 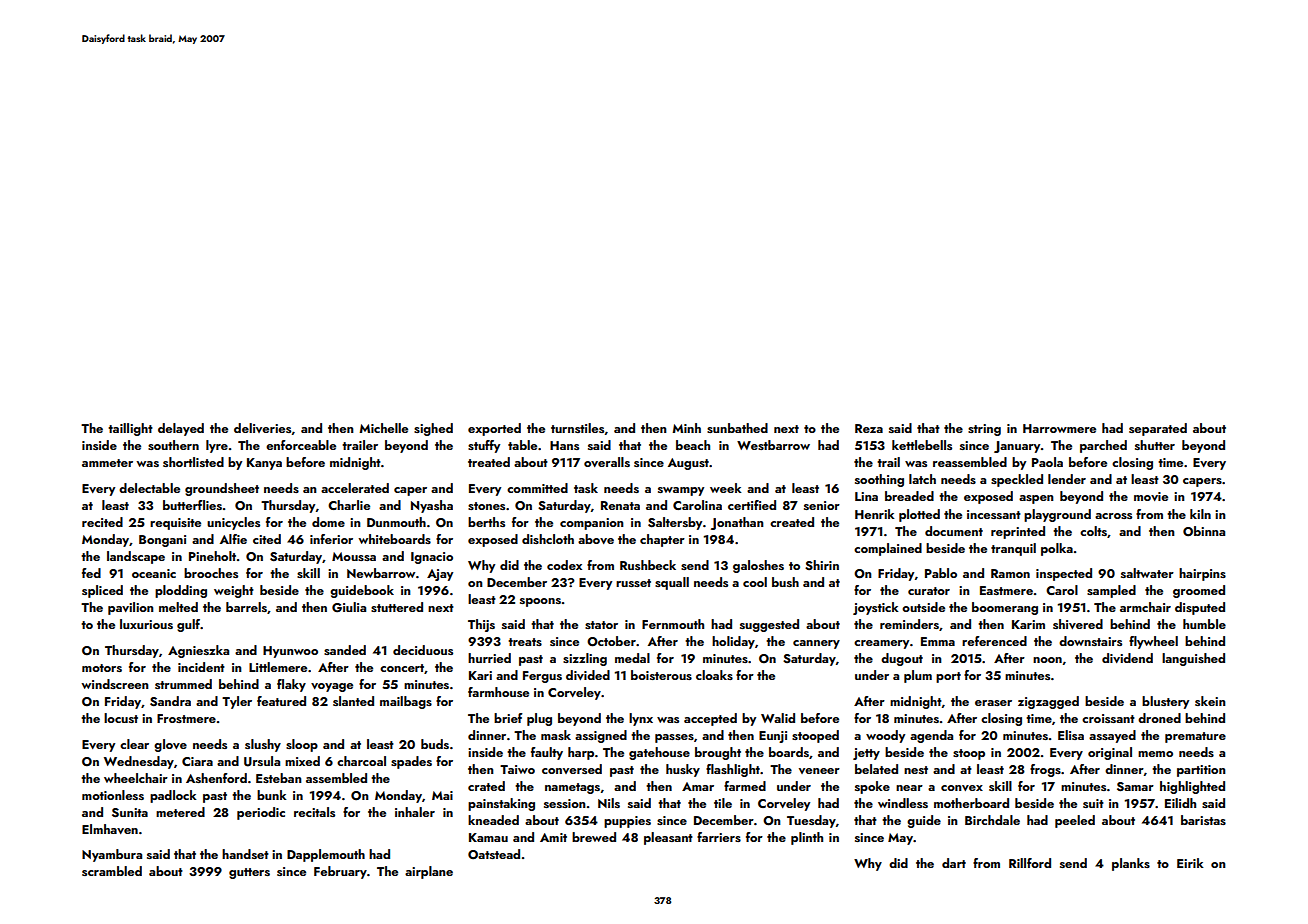 I want to click on airplane, so click(x=429, y=872).
